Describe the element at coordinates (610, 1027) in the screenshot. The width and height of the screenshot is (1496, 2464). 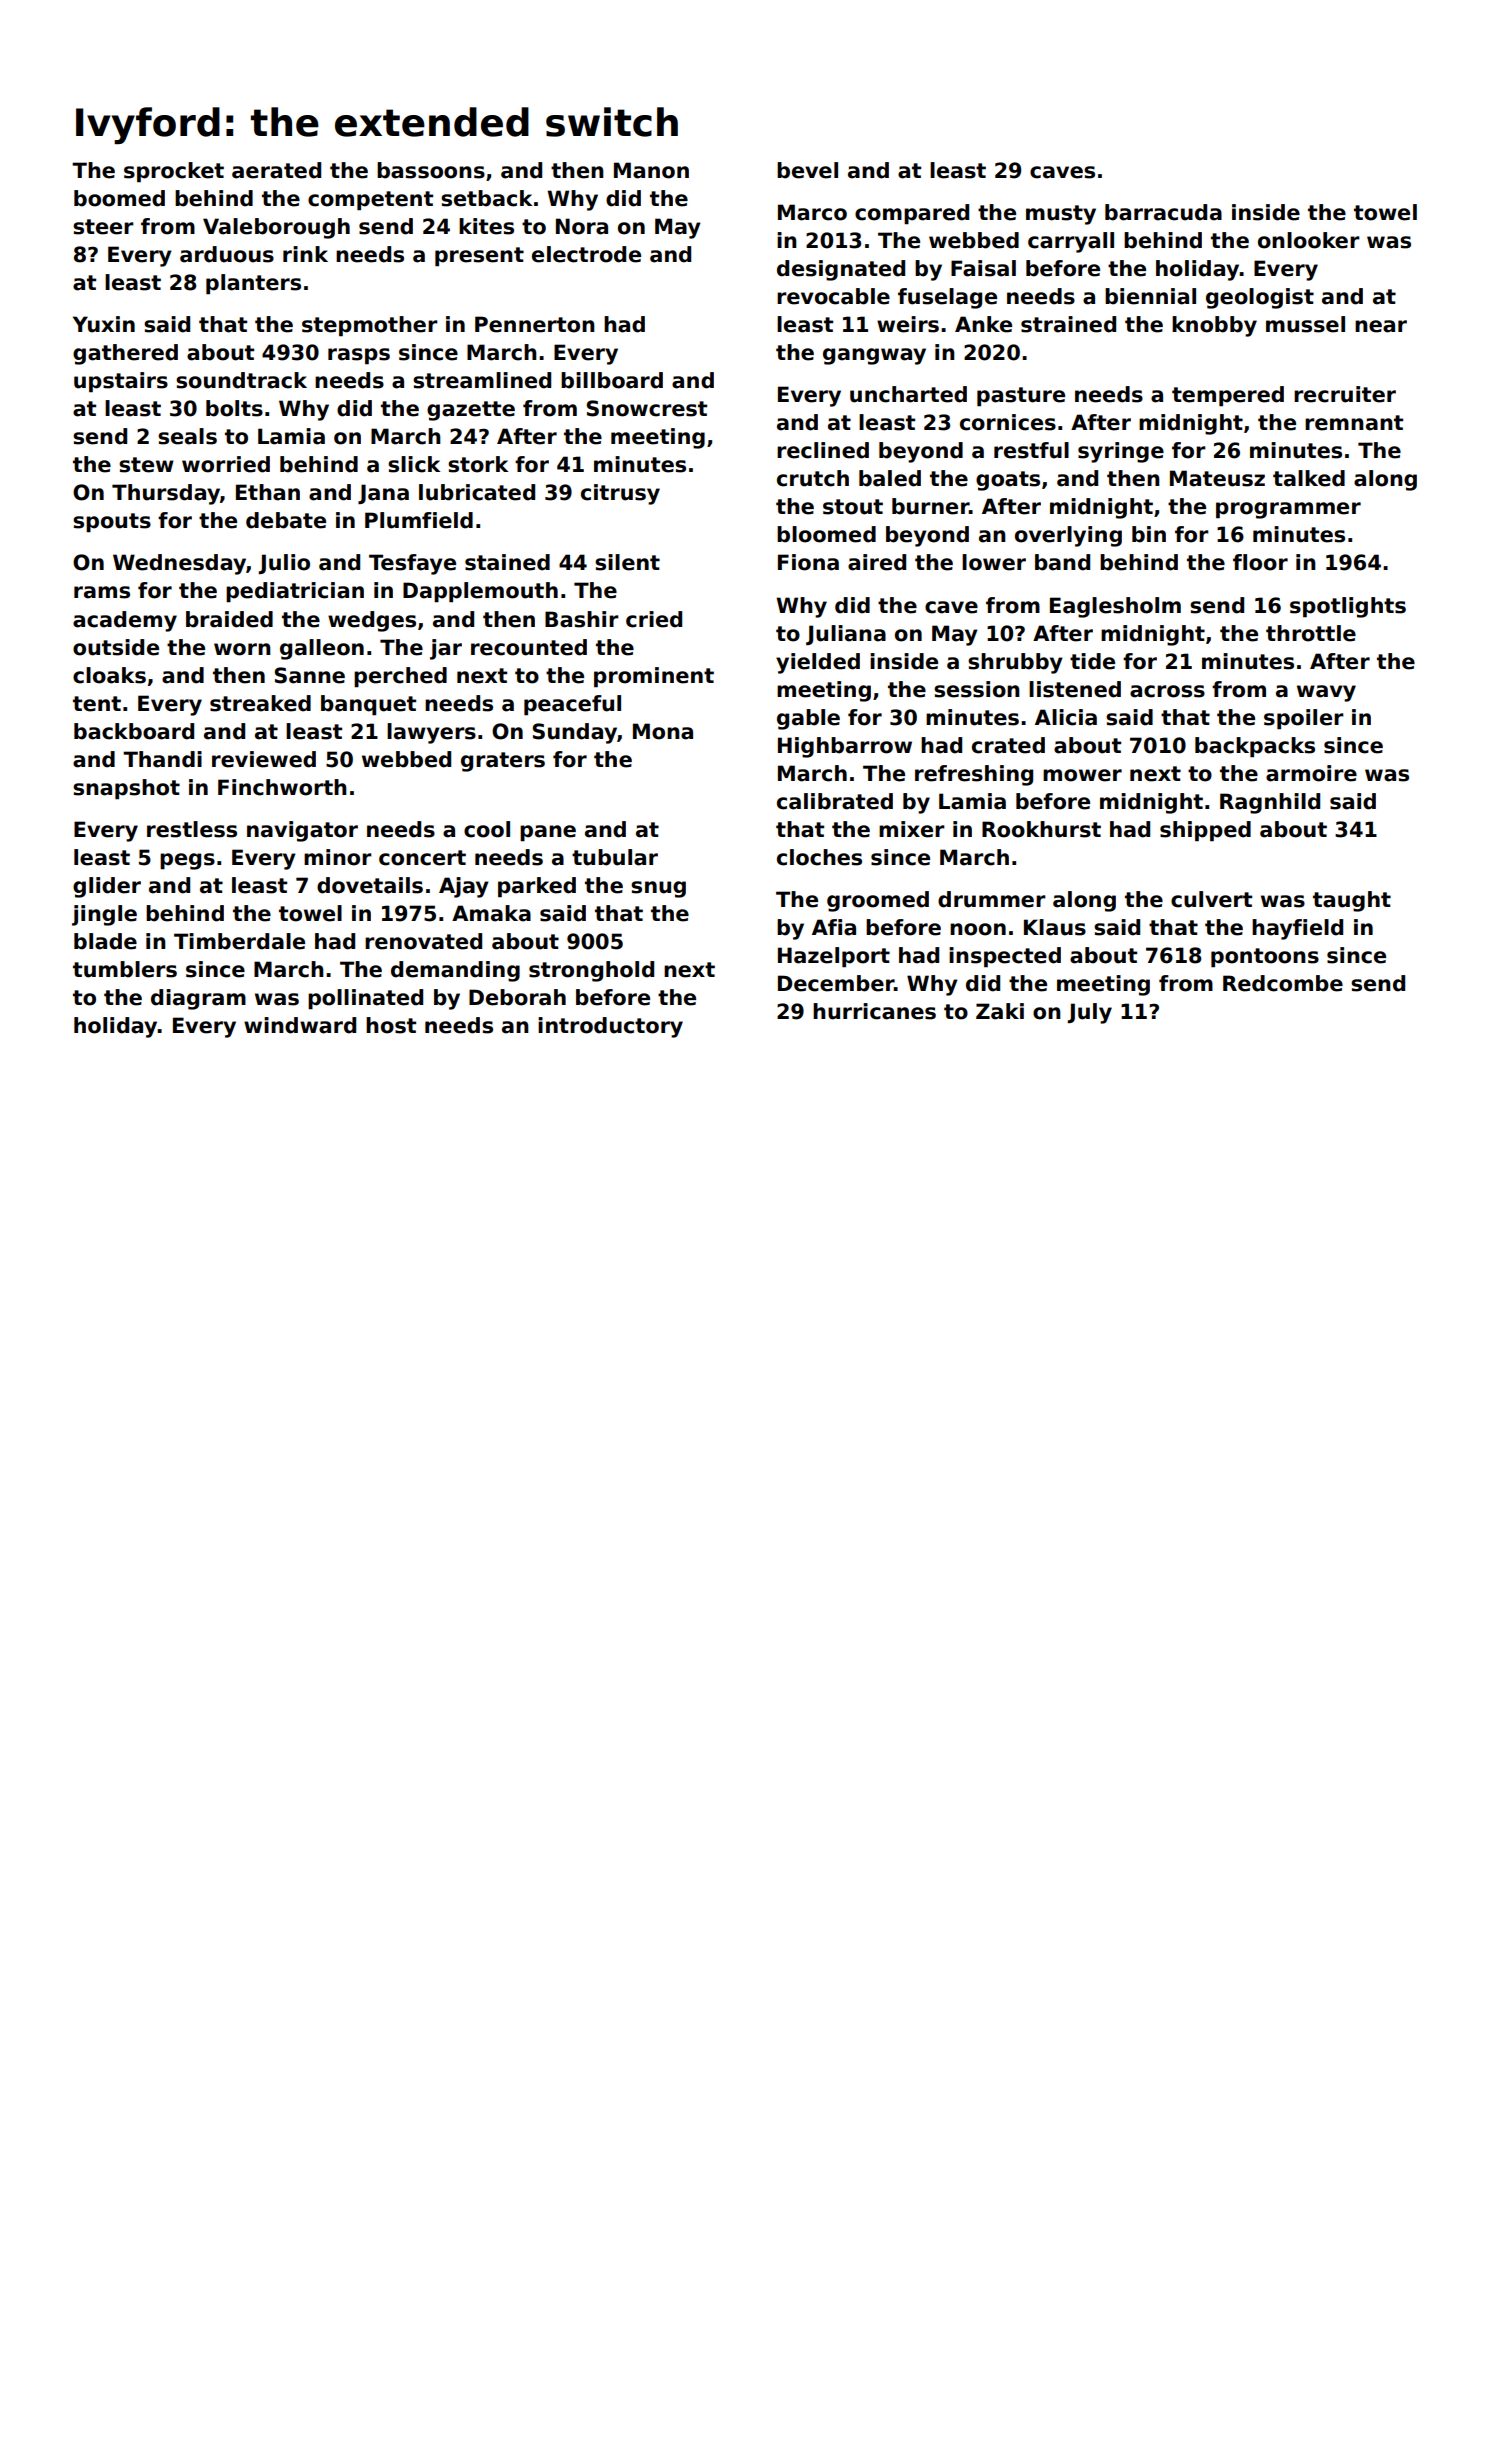
I see `introductory` at that location.
